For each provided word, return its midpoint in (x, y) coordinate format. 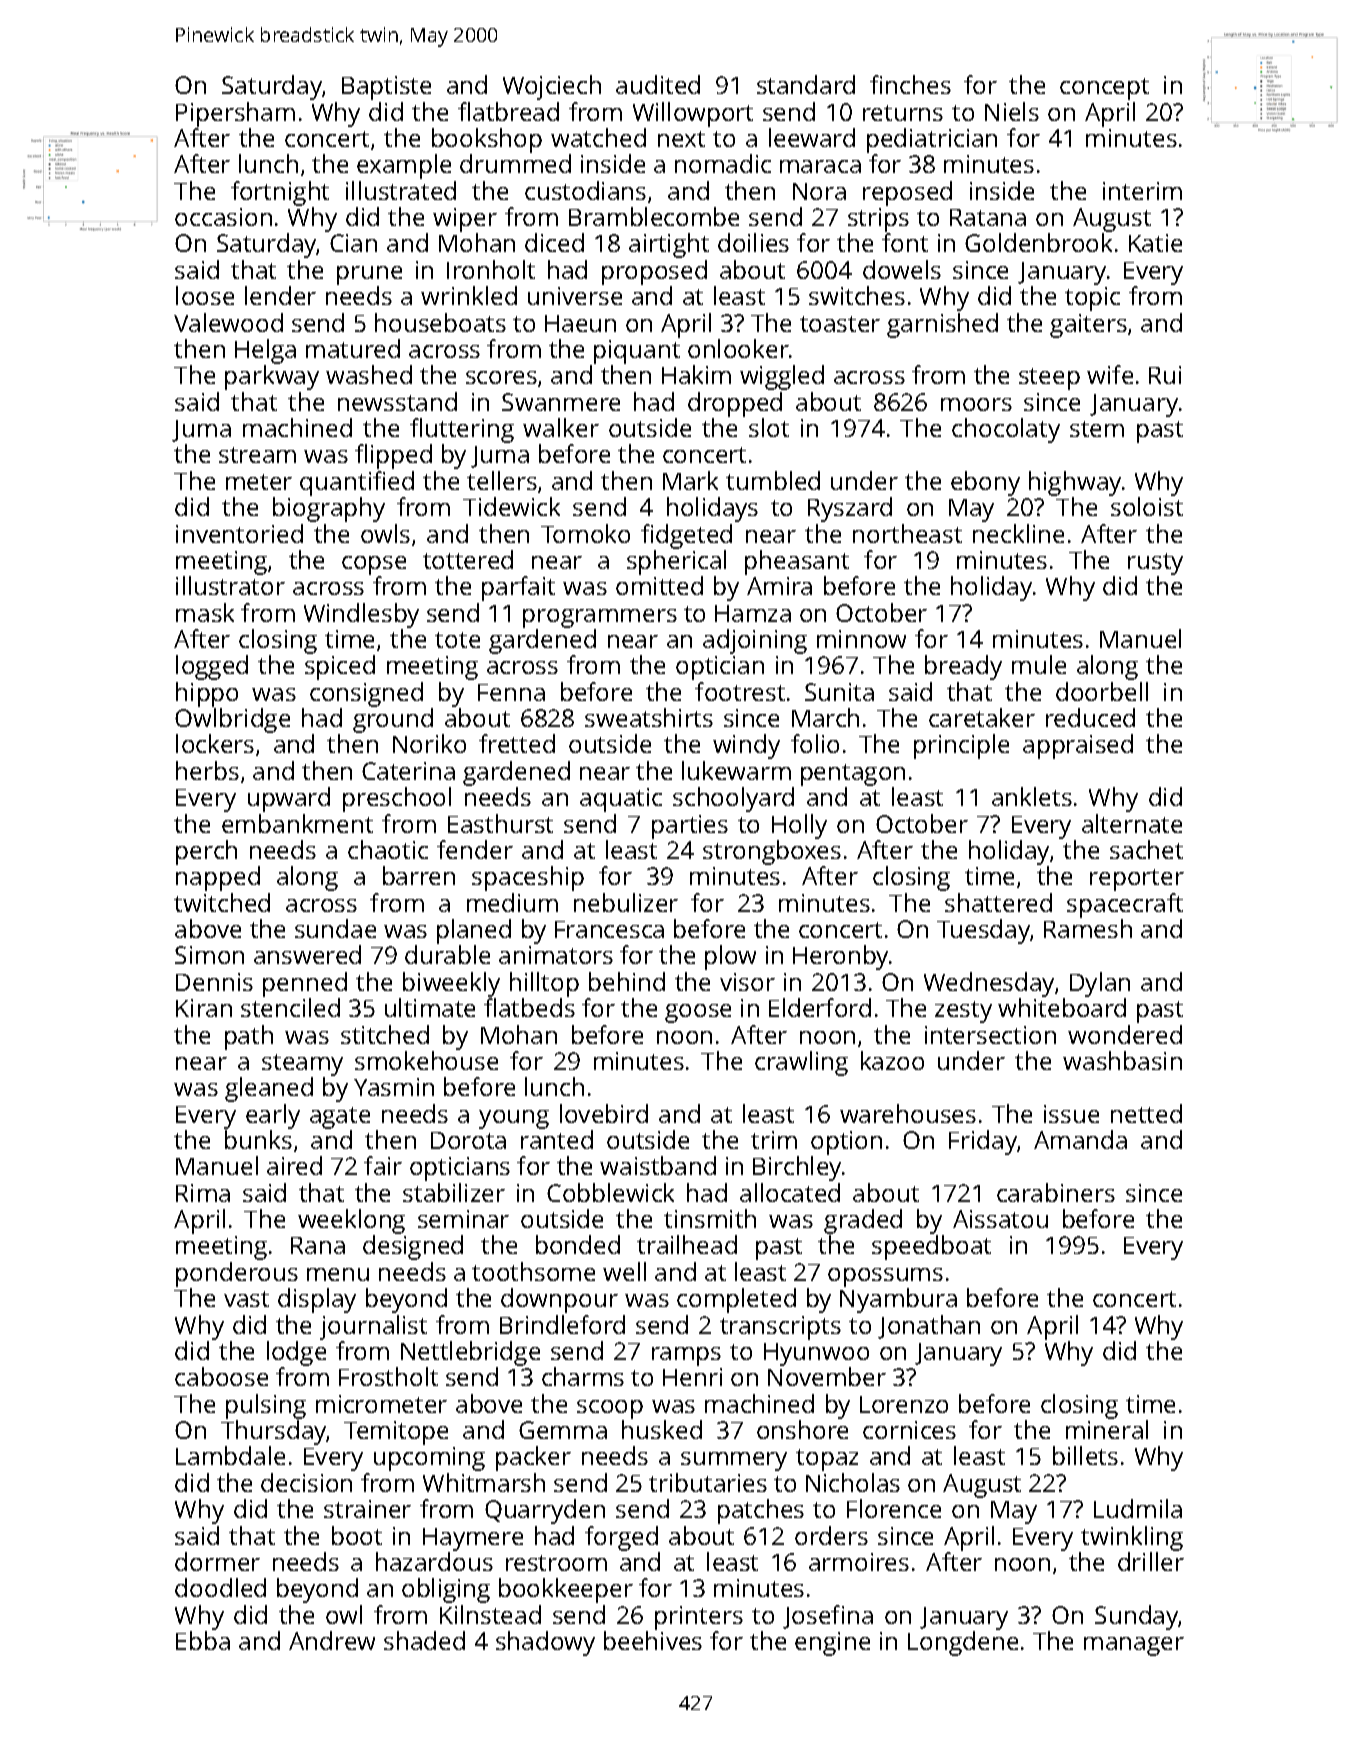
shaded (424, 1640)
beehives (653, 1640)
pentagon (853, 775)
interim (1142, 191)
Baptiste (386, 88)
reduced (1090, 717)
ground (393, 720)
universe (575, 296)
